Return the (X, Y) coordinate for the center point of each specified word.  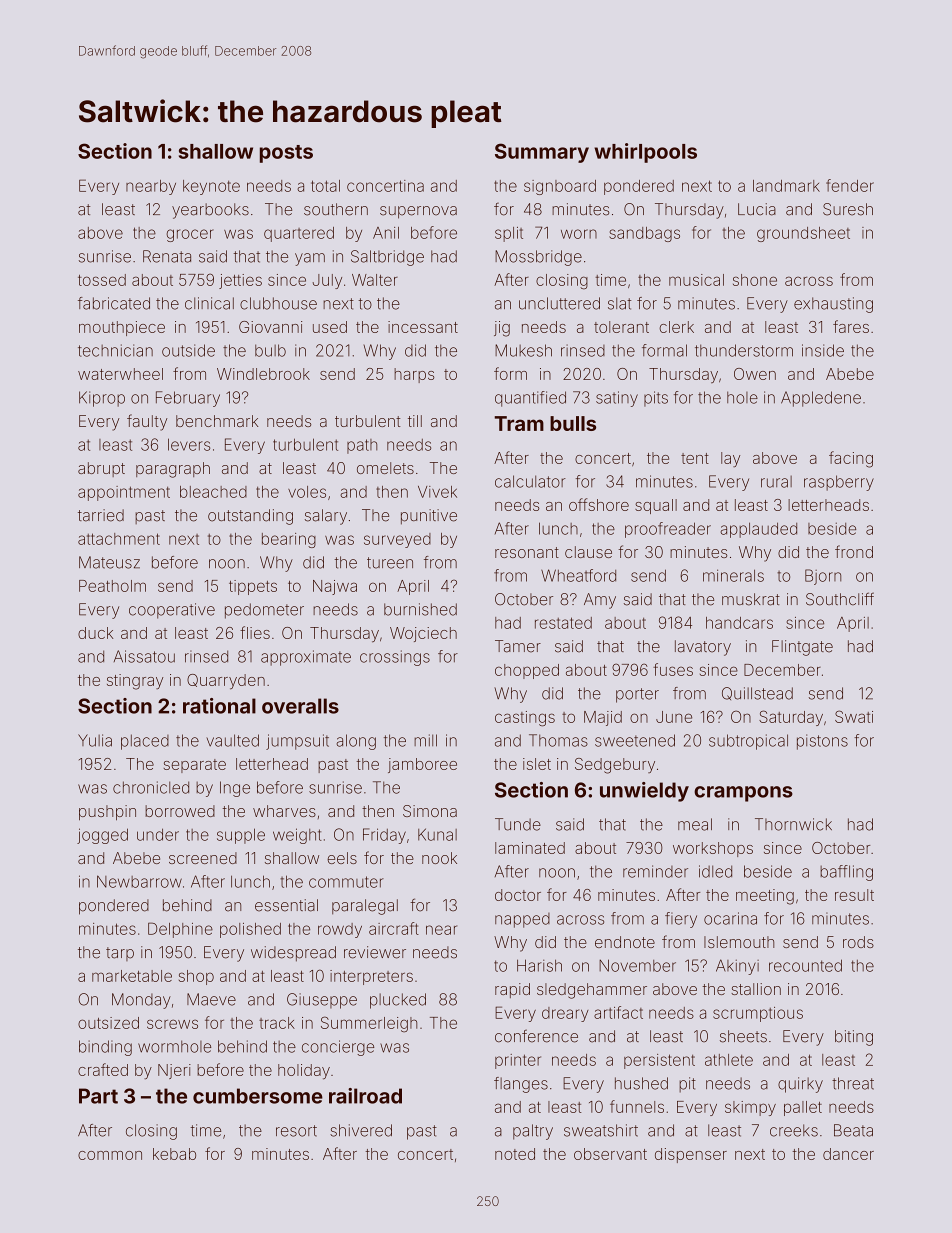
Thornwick (793, 824)
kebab (174, 1154)
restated (563, 623)
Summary (542, 153)
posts (286, 154)
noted (515, 1154)
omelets (385, 468)
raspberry (839, 483)
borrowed (180, 811)
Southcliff (840, 599)
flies (255, 632)
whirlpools (645, 153)
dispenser (691, 1155)
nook (439, 858)
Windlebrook (263, 374)
